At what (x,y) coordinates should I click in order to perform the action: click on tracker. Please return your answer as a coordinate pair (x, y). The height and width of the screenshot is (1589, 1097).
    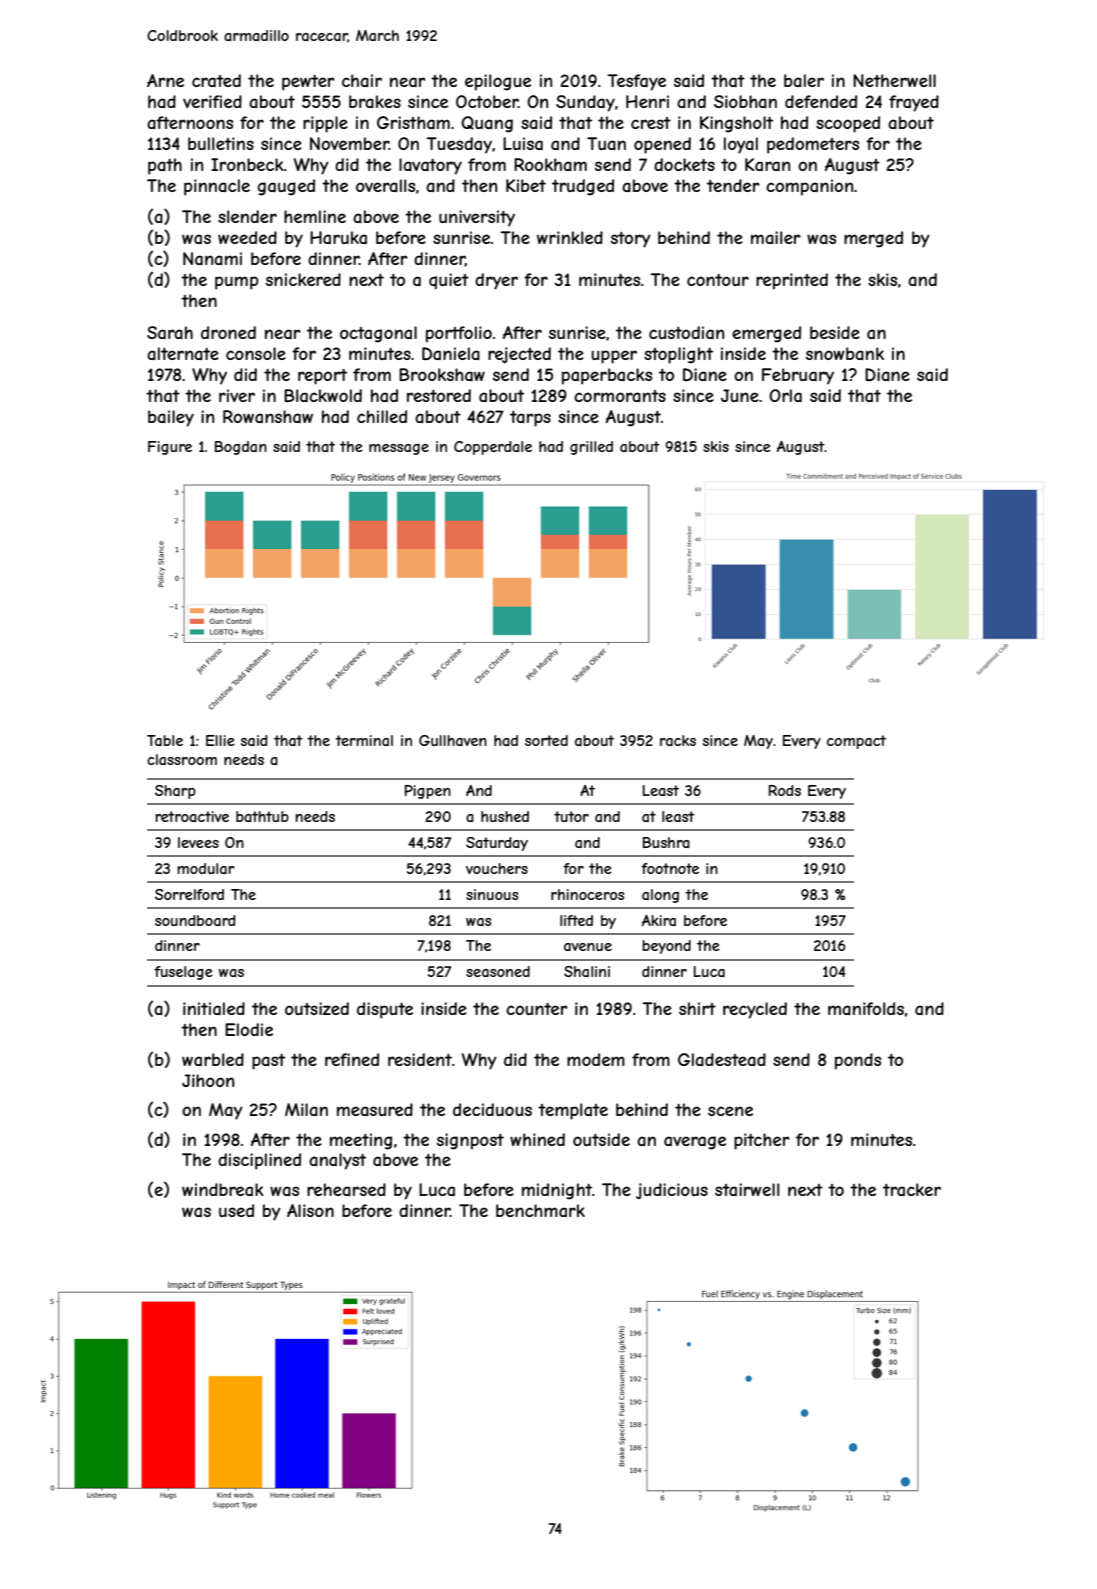
    Looking at the image, I should click on (912, 1189).
